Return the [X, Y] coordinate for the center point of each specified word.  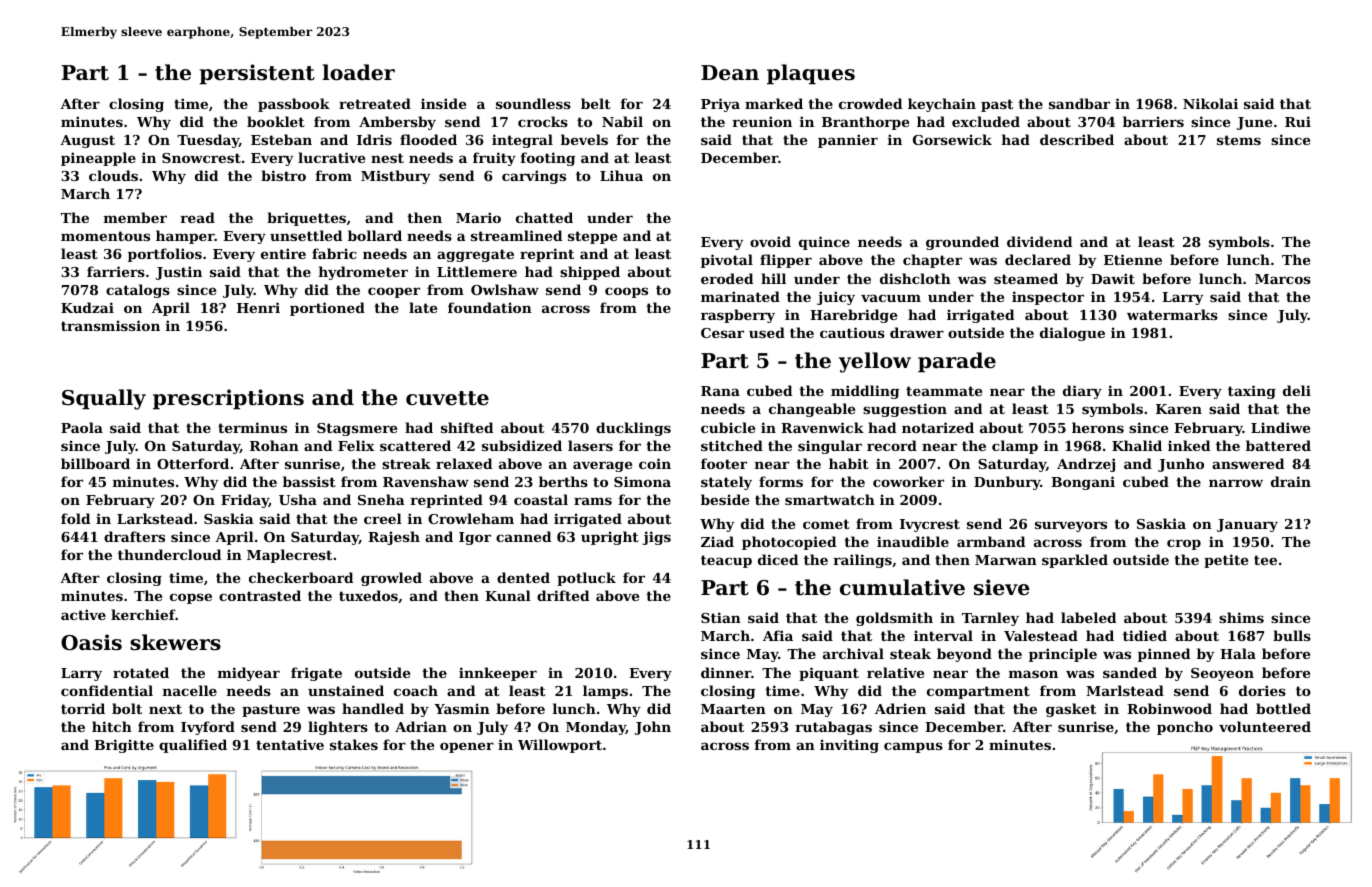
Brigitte [124, 746]
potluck [586, 579]
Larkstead [155, 518]
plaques [811, 74]
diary [1082, 392]
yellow [875, 362]
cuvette [447, 398]
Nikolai [1210, 103]
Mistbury [395, 177]
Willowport [560, 746]
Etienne [1133, 259]
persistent [257, 74]
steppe [592, 237]
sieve [1002, 587]
